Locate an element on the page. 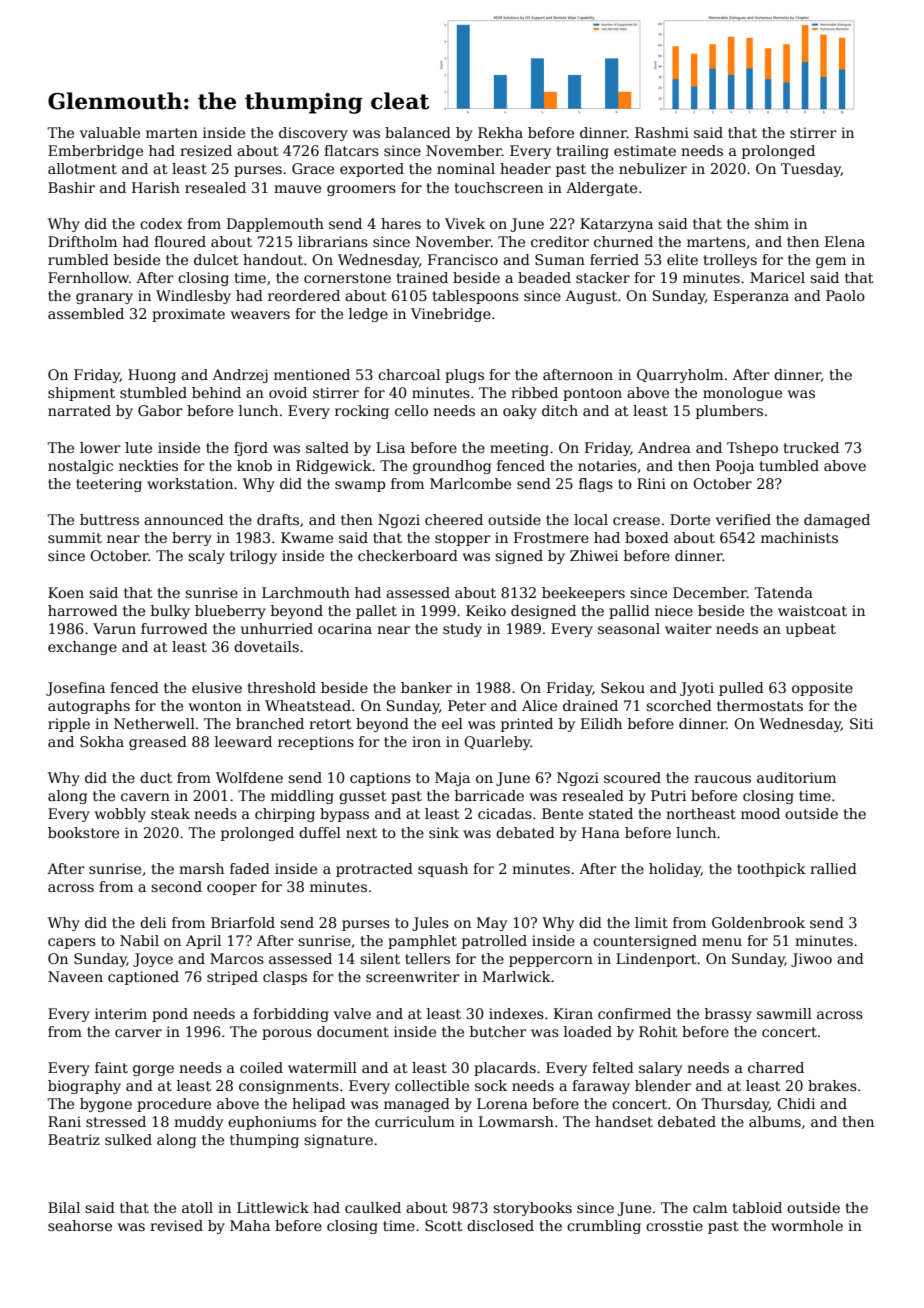 The height and width of the image is (1308, 924). caulked is located at coordinates (373, 1207).
